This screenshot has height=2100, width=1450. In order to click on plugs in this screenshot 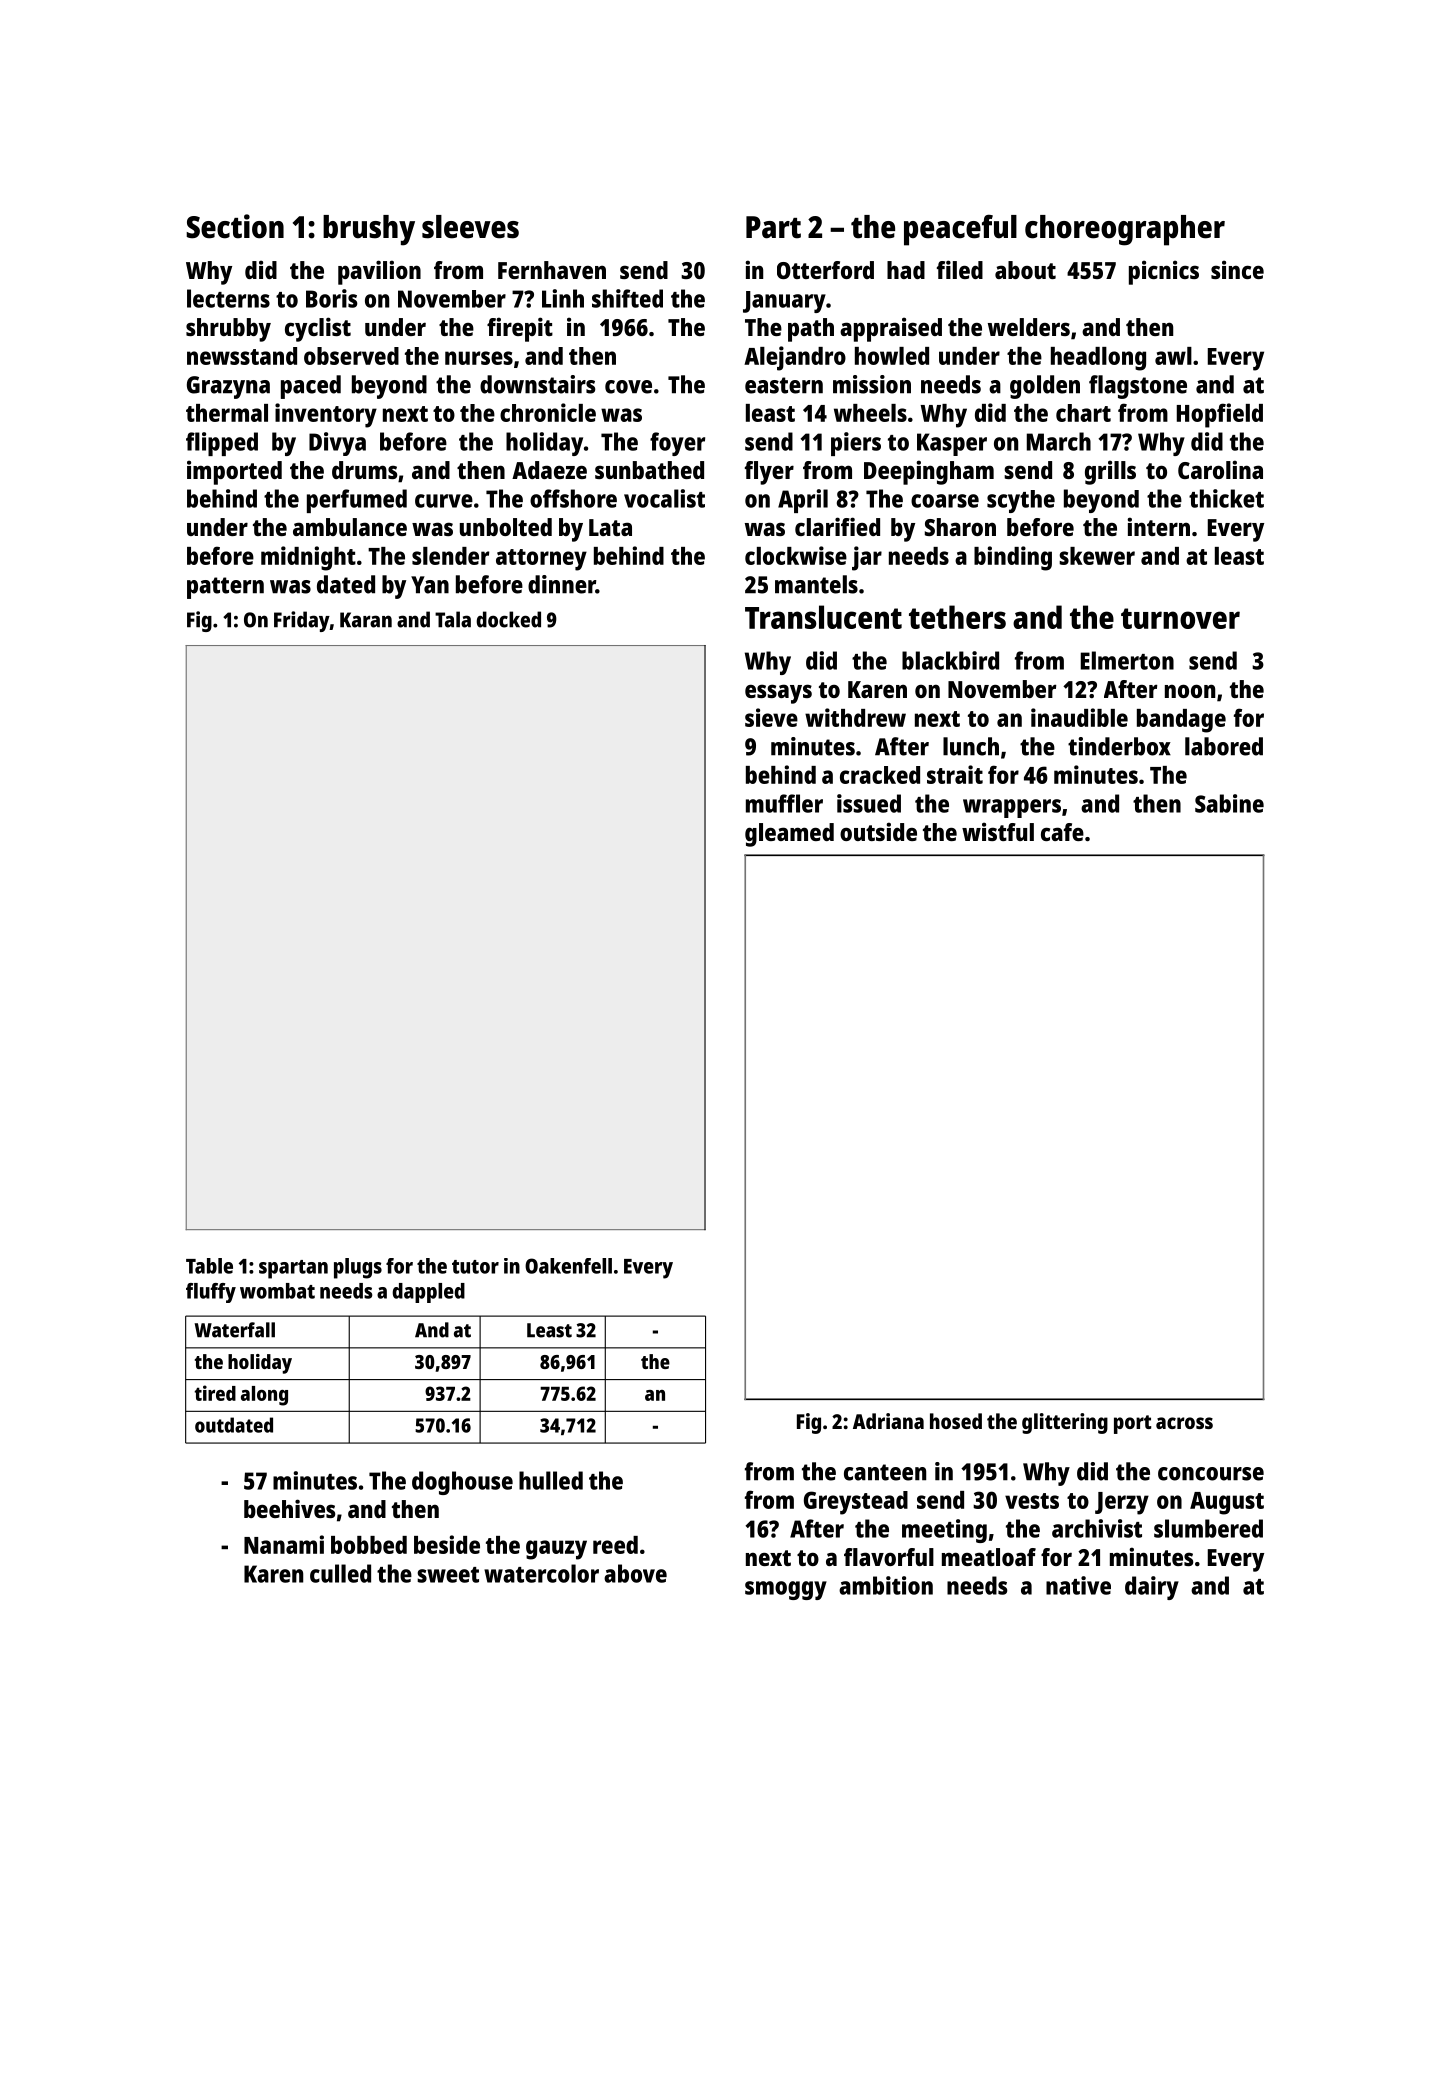, I will do `click(358, 1268)`.
